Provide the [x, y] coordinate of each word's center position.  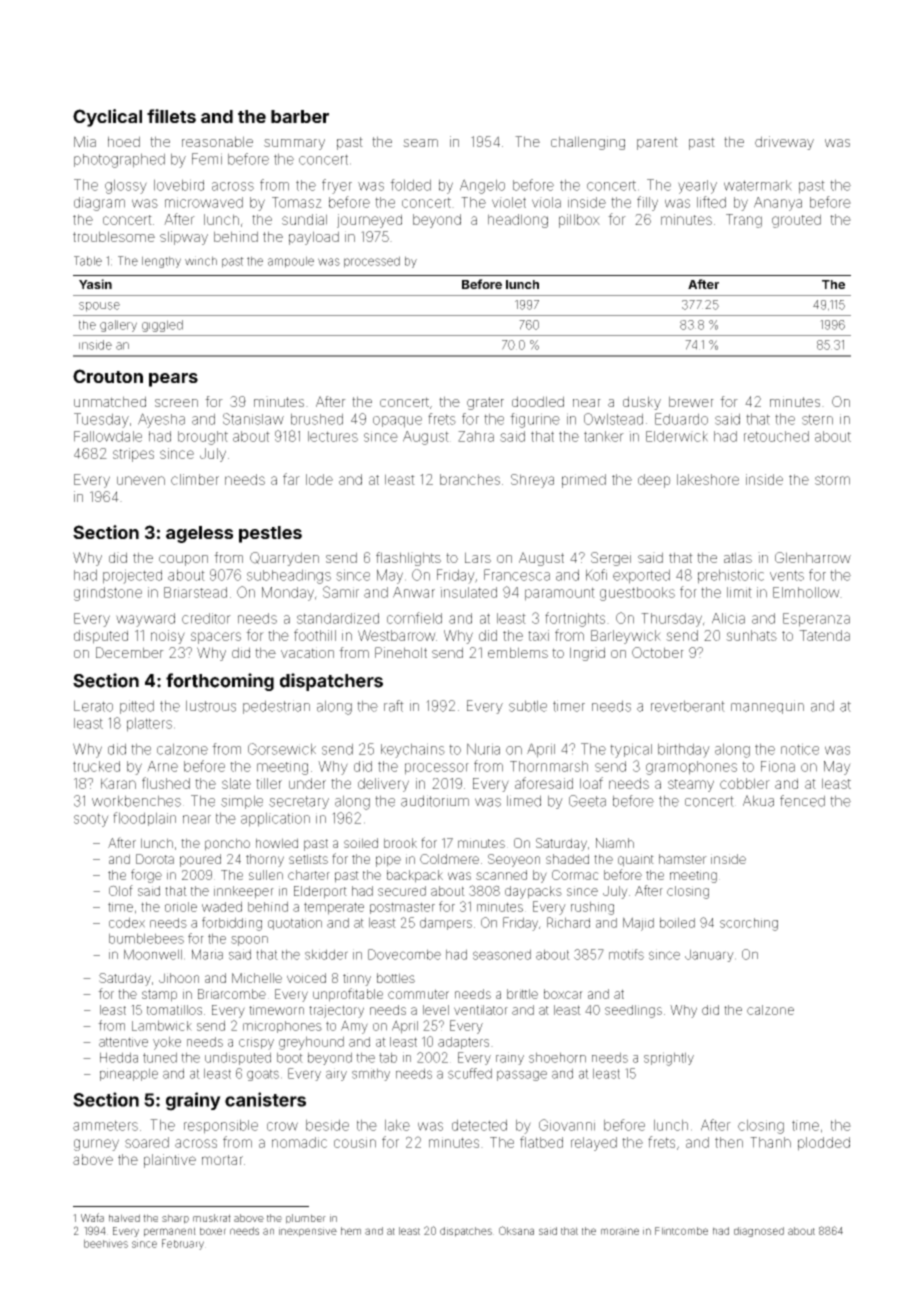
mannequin [767, 707]
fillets [171, 116]
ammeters [105, 1125]
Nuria [483, 749]
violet [509, 202]
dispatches [466, 1232]
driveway [784, 143]
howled [277, 843]
